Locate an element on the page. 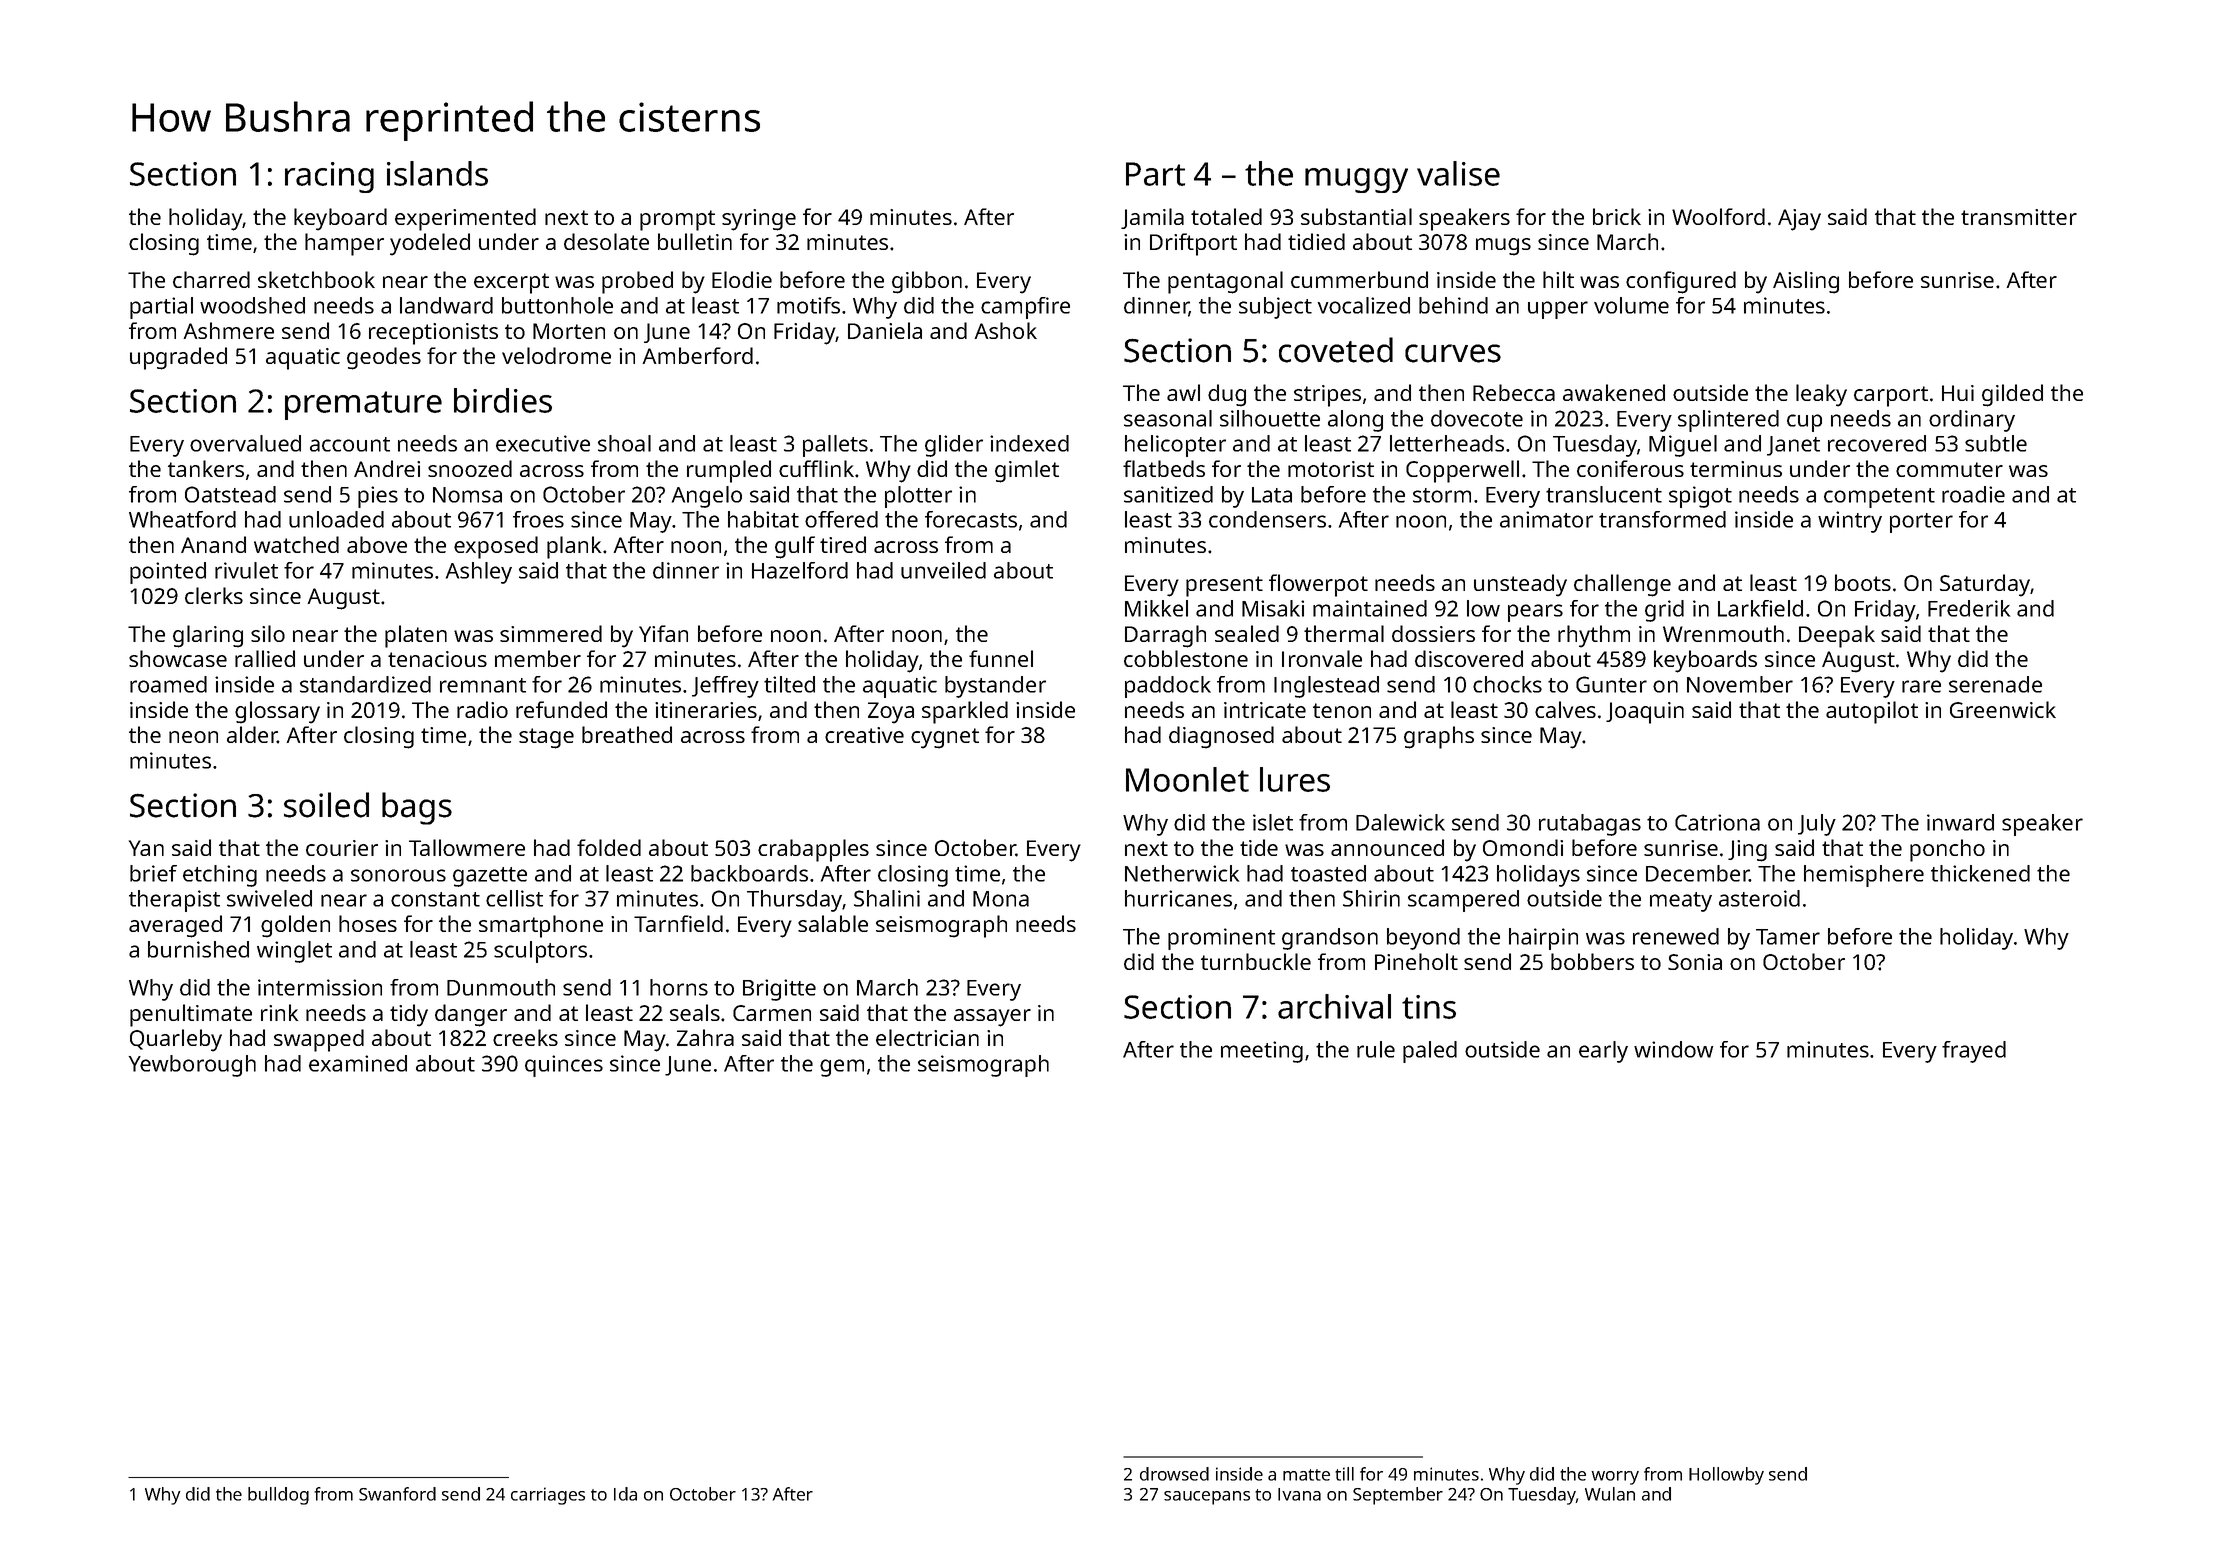 The image size is (2214, 1566). valise is located at coordinates (1458, 173).
